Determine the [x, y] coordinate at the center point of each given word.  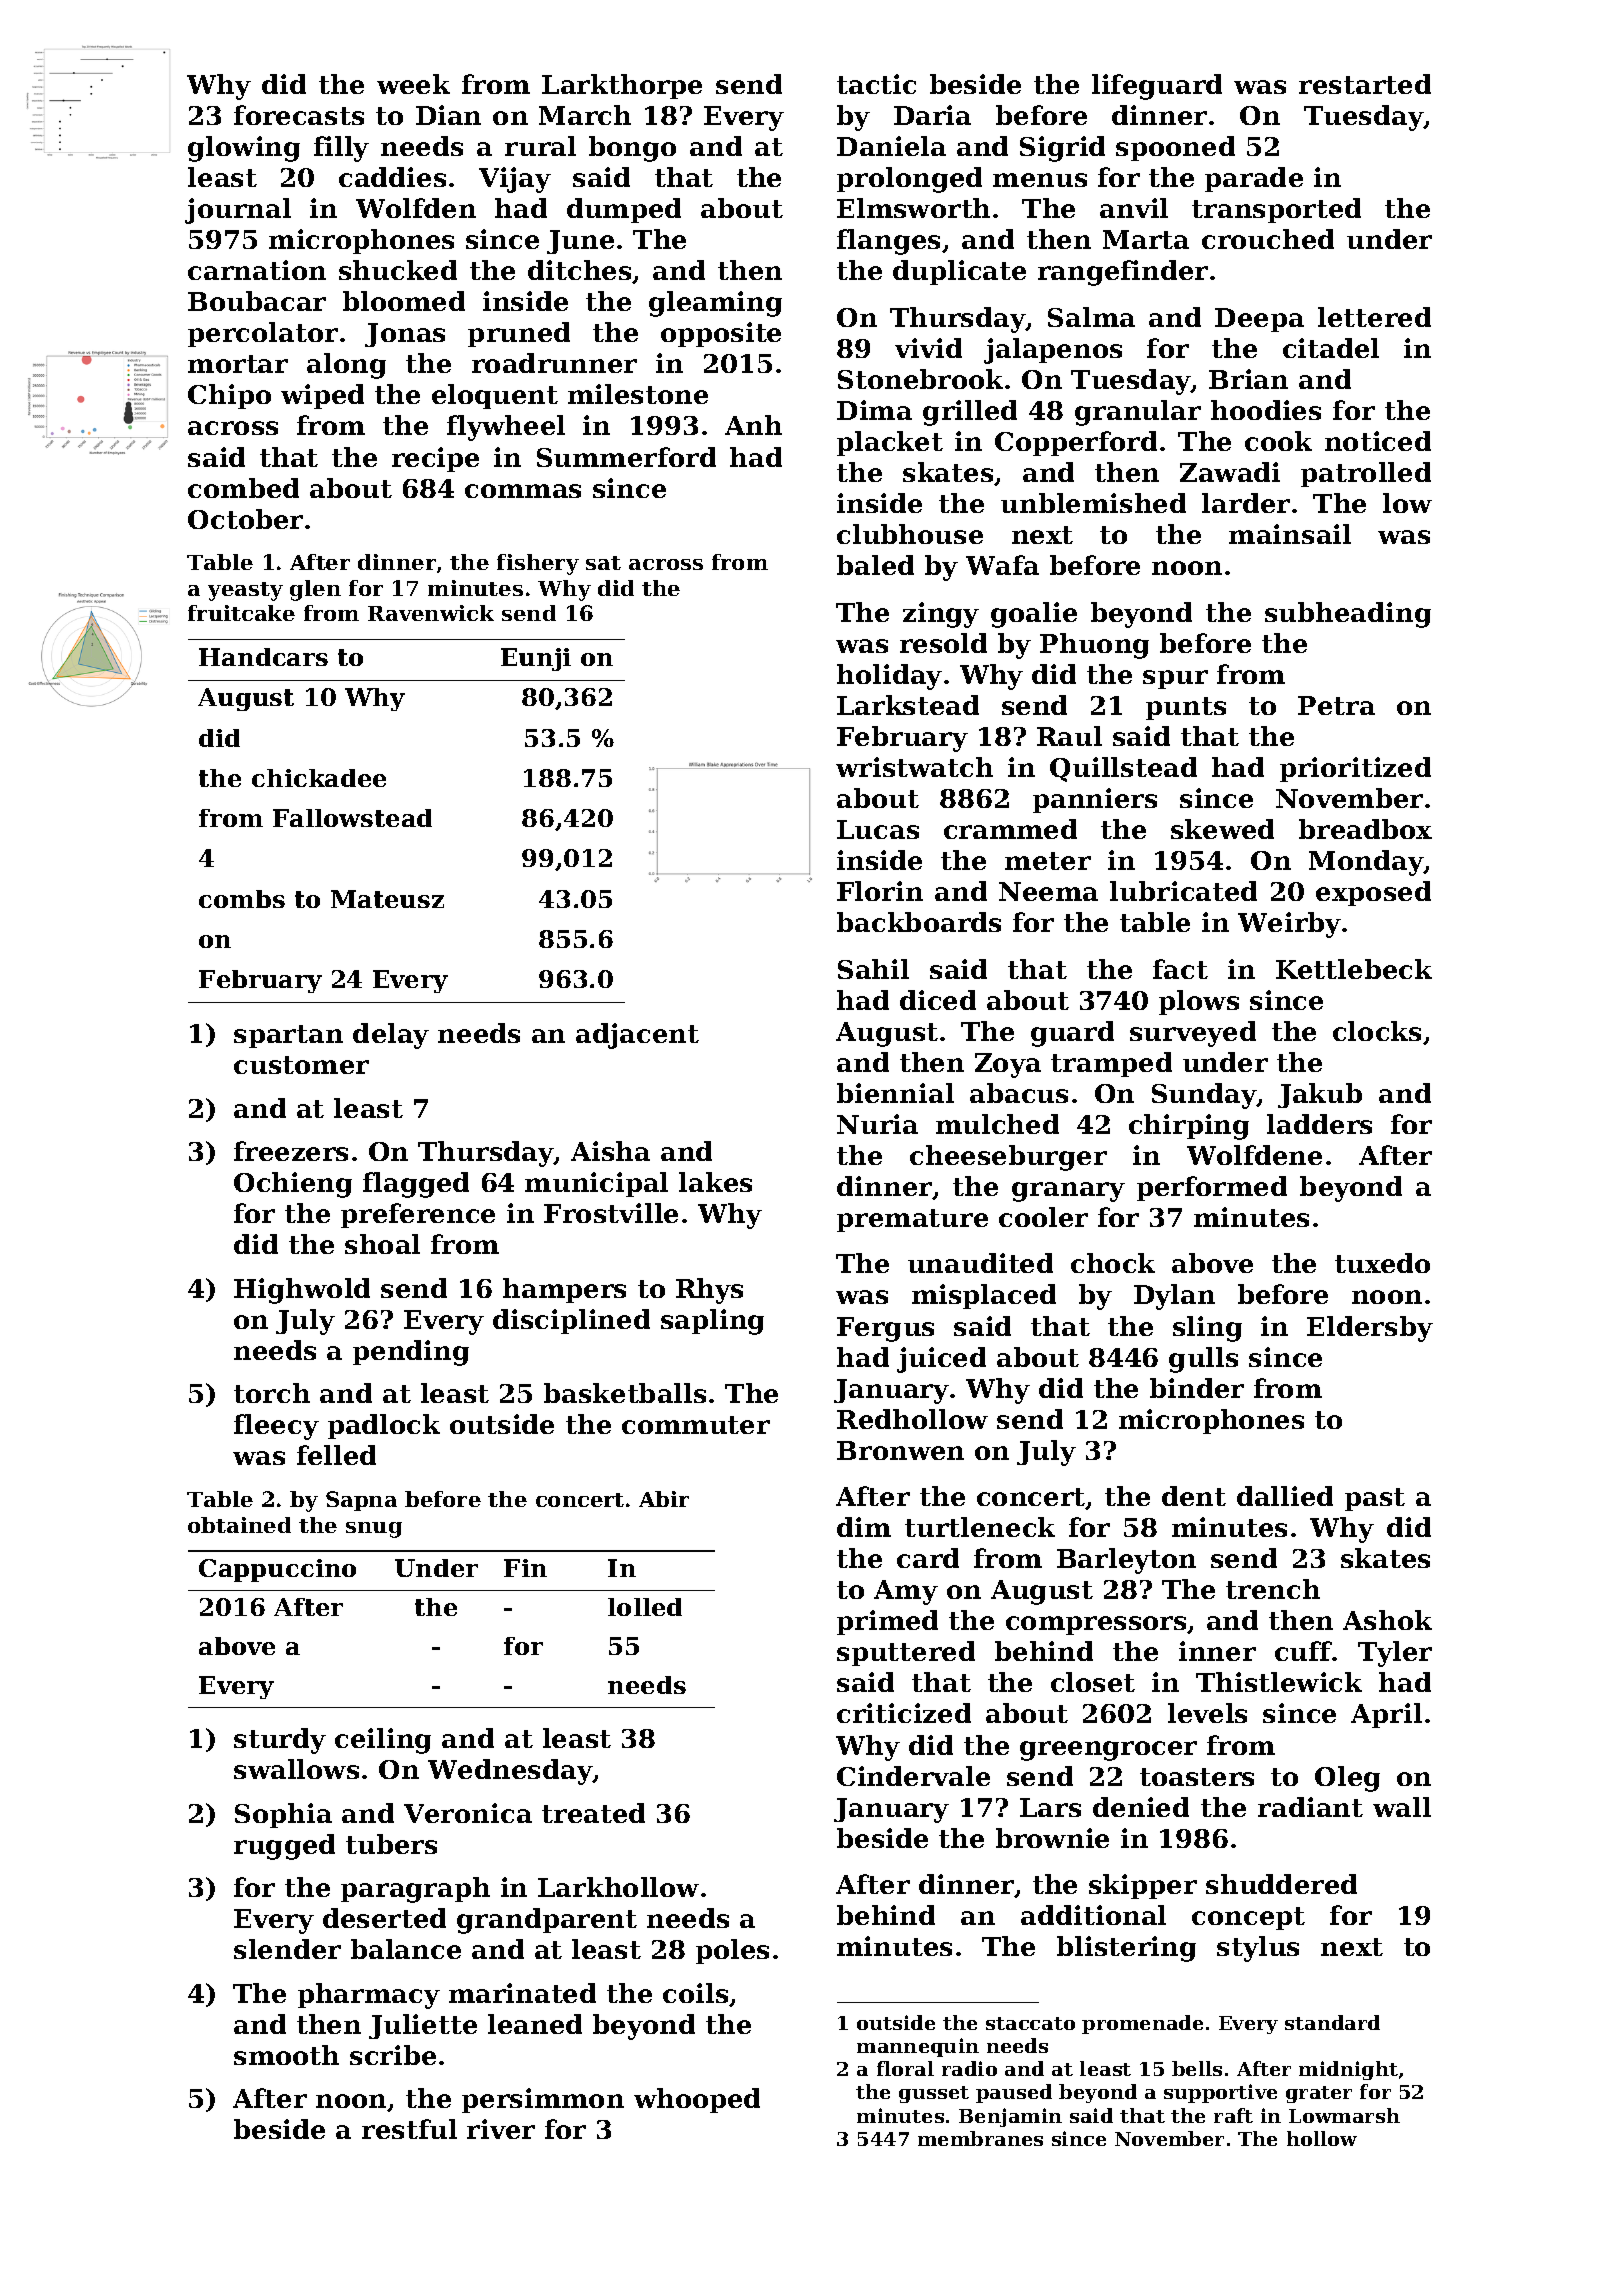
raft [1233, 2115]
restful [409, 2129]
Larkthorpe [622, 86]
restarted [1365, 84]
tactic [876, 84]
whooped [697, 2100]
